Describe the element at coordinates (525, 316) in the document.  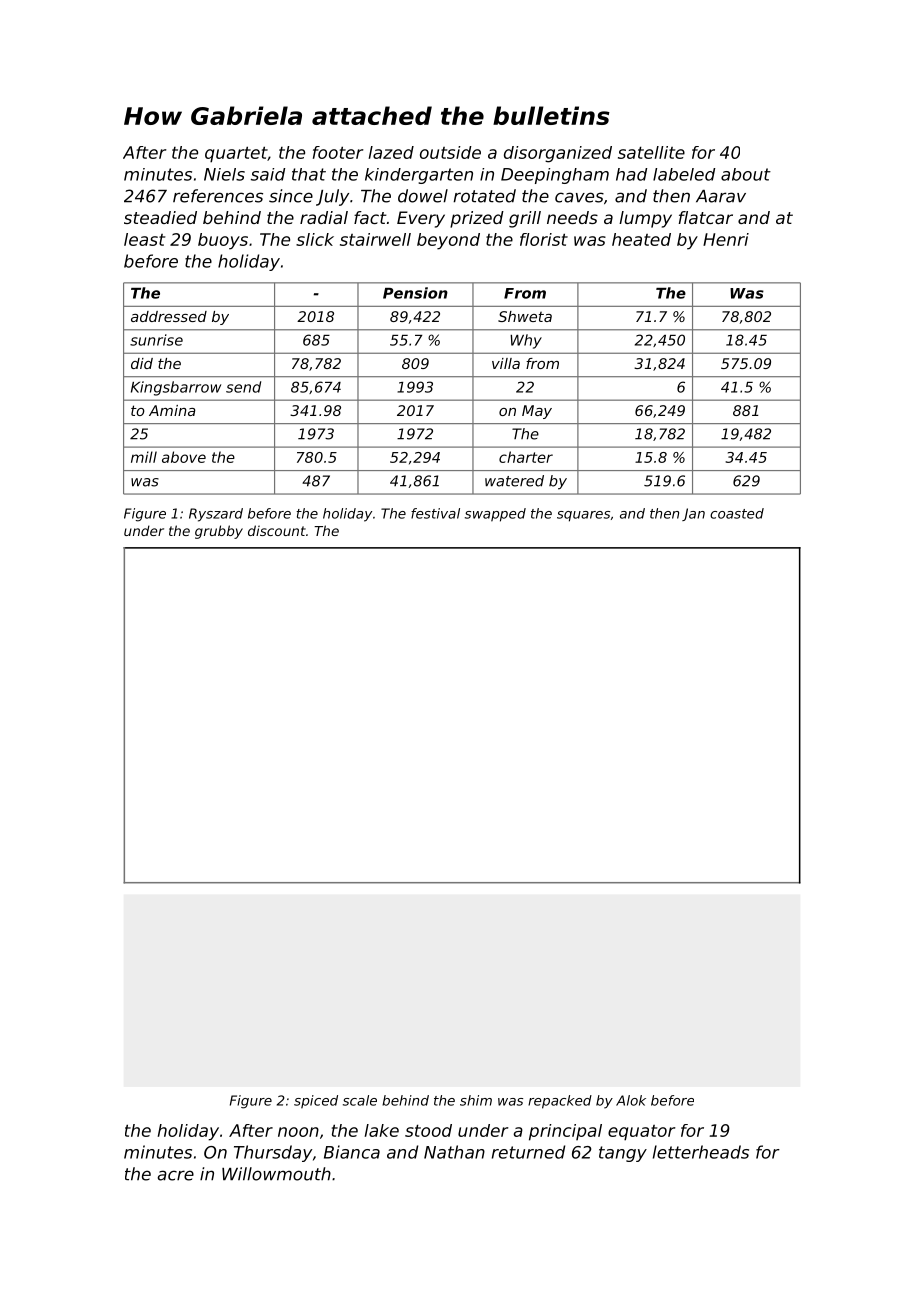
I see `Shweta` at that location.
